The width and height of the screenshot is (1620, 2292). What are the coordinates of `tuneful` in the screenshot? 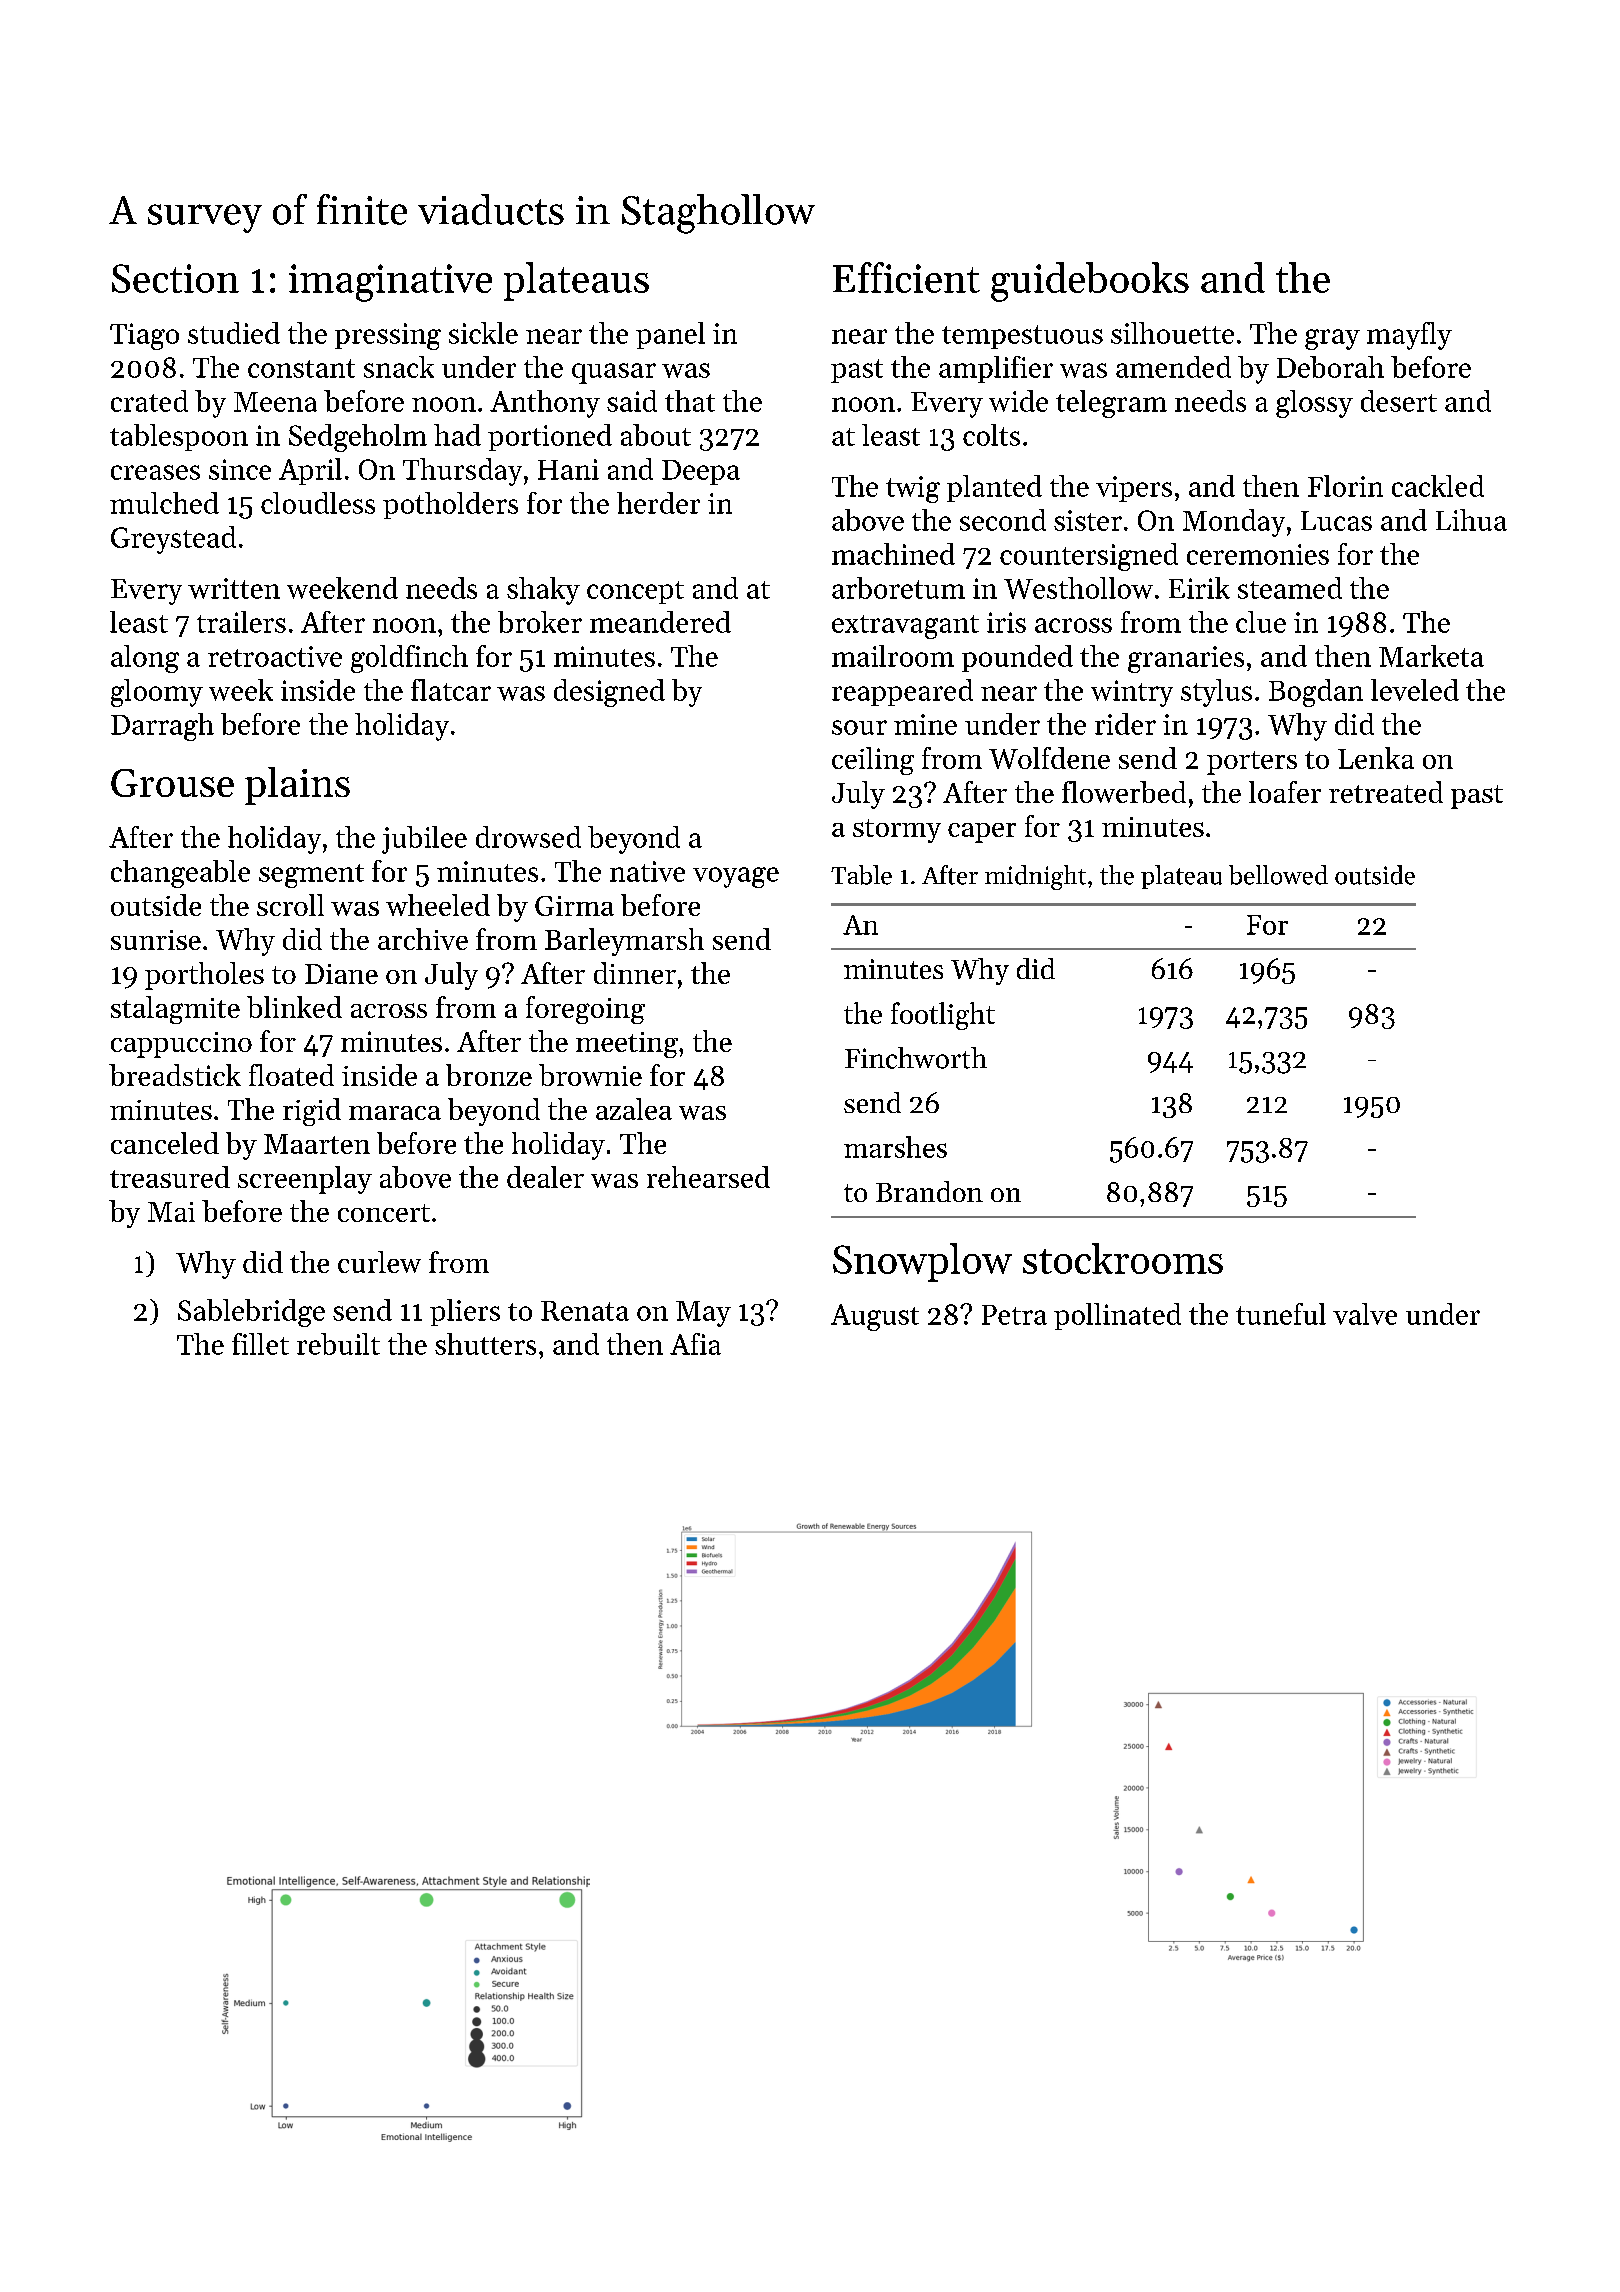 It's located at (1281, 1314).
